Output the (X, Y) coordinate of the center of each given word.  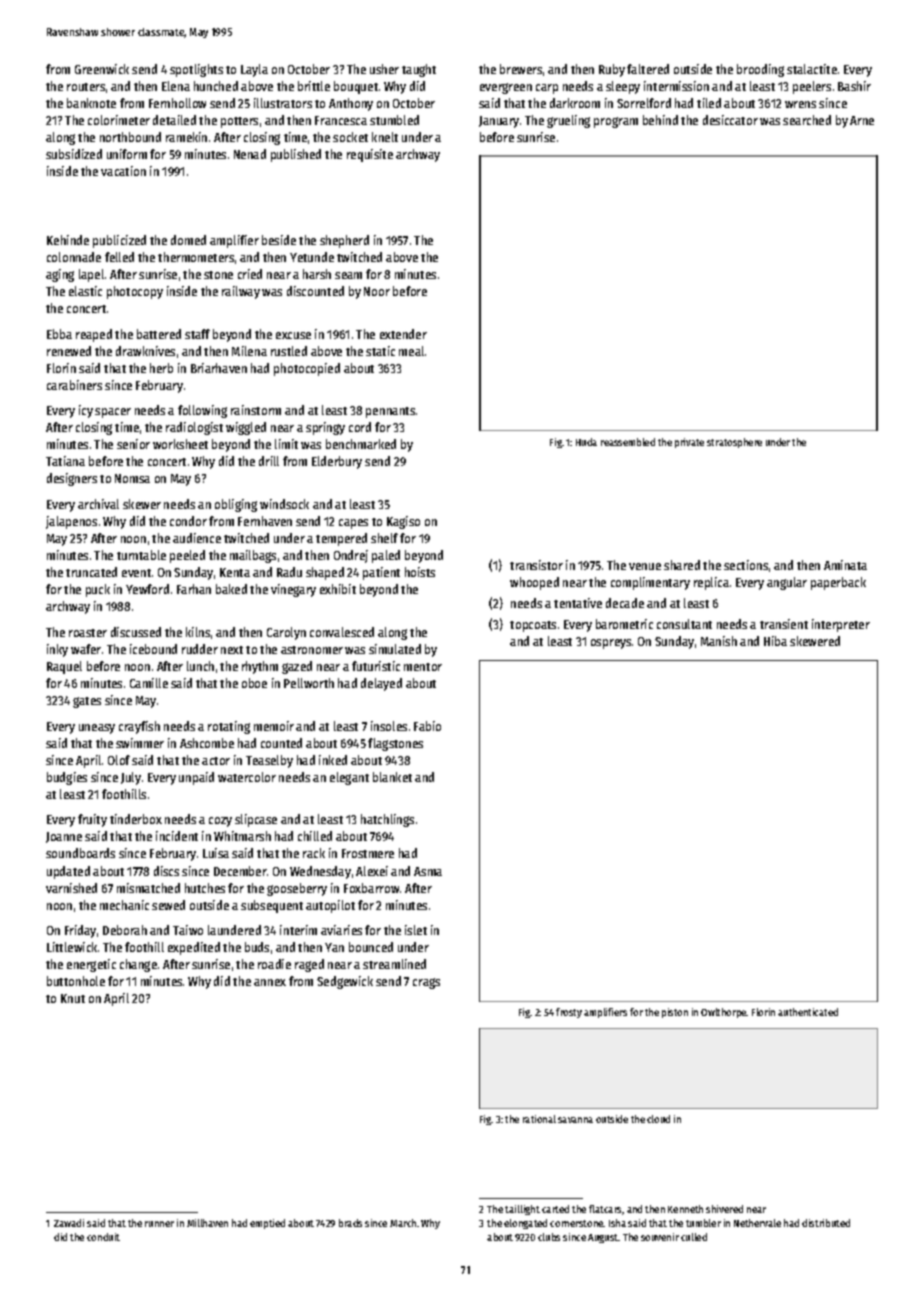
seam (348, 275)
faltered (648, 69)
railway (241, 292)
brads (350, 1223)
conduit (103, 1237)
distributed (826, 1223)
